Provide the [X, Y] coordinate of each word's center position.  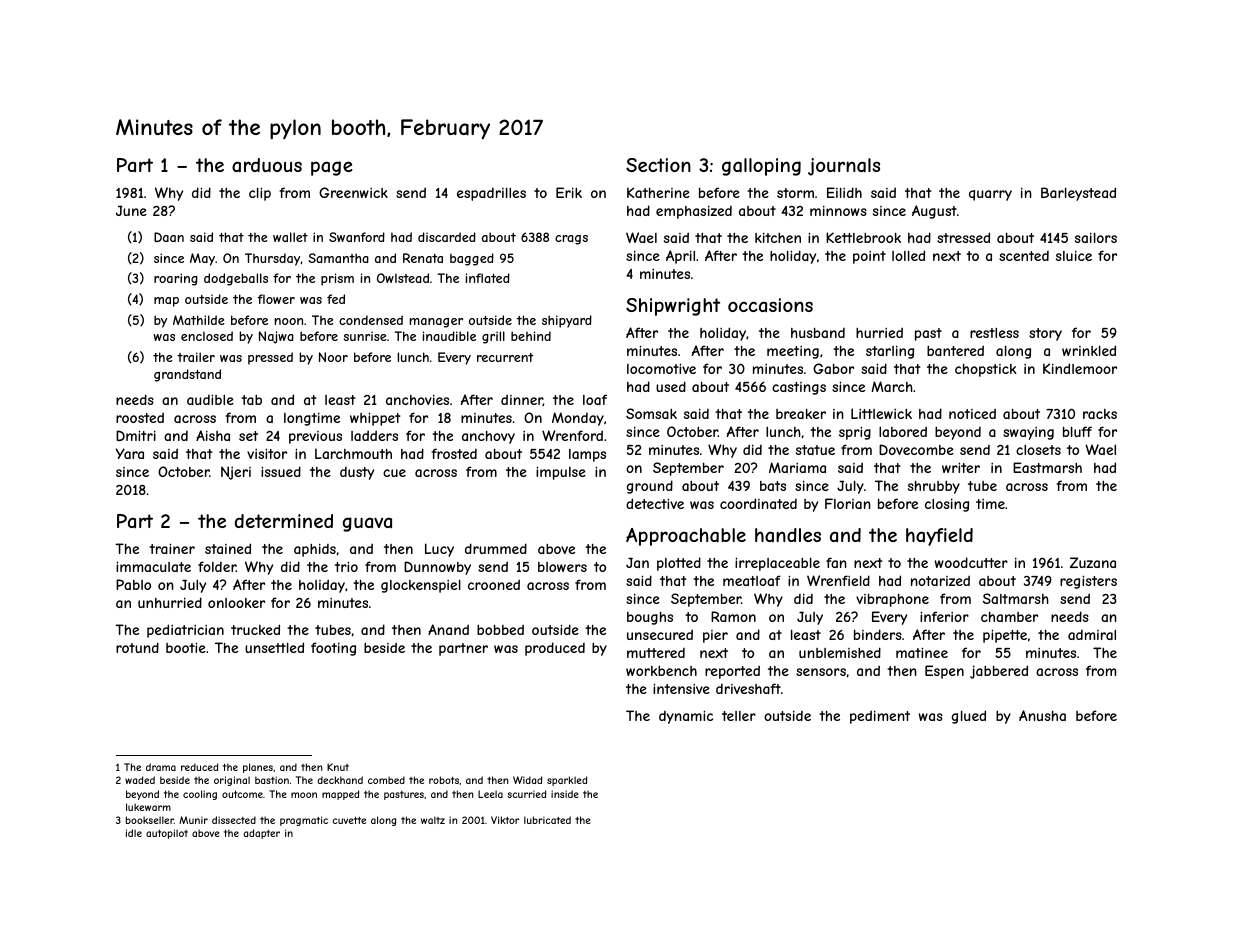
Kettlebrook [863, 237]
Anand [448, 629]
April [680, 257]
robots [444, 780]
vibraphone [892, 600]
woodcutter [971, 562]
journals [844, 167]
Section [658, 165]
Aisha [213, 435]
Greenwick [353, 192]
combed [386, 780]
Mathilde [199, 320]
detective [655, 503]
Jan [637, 562]
